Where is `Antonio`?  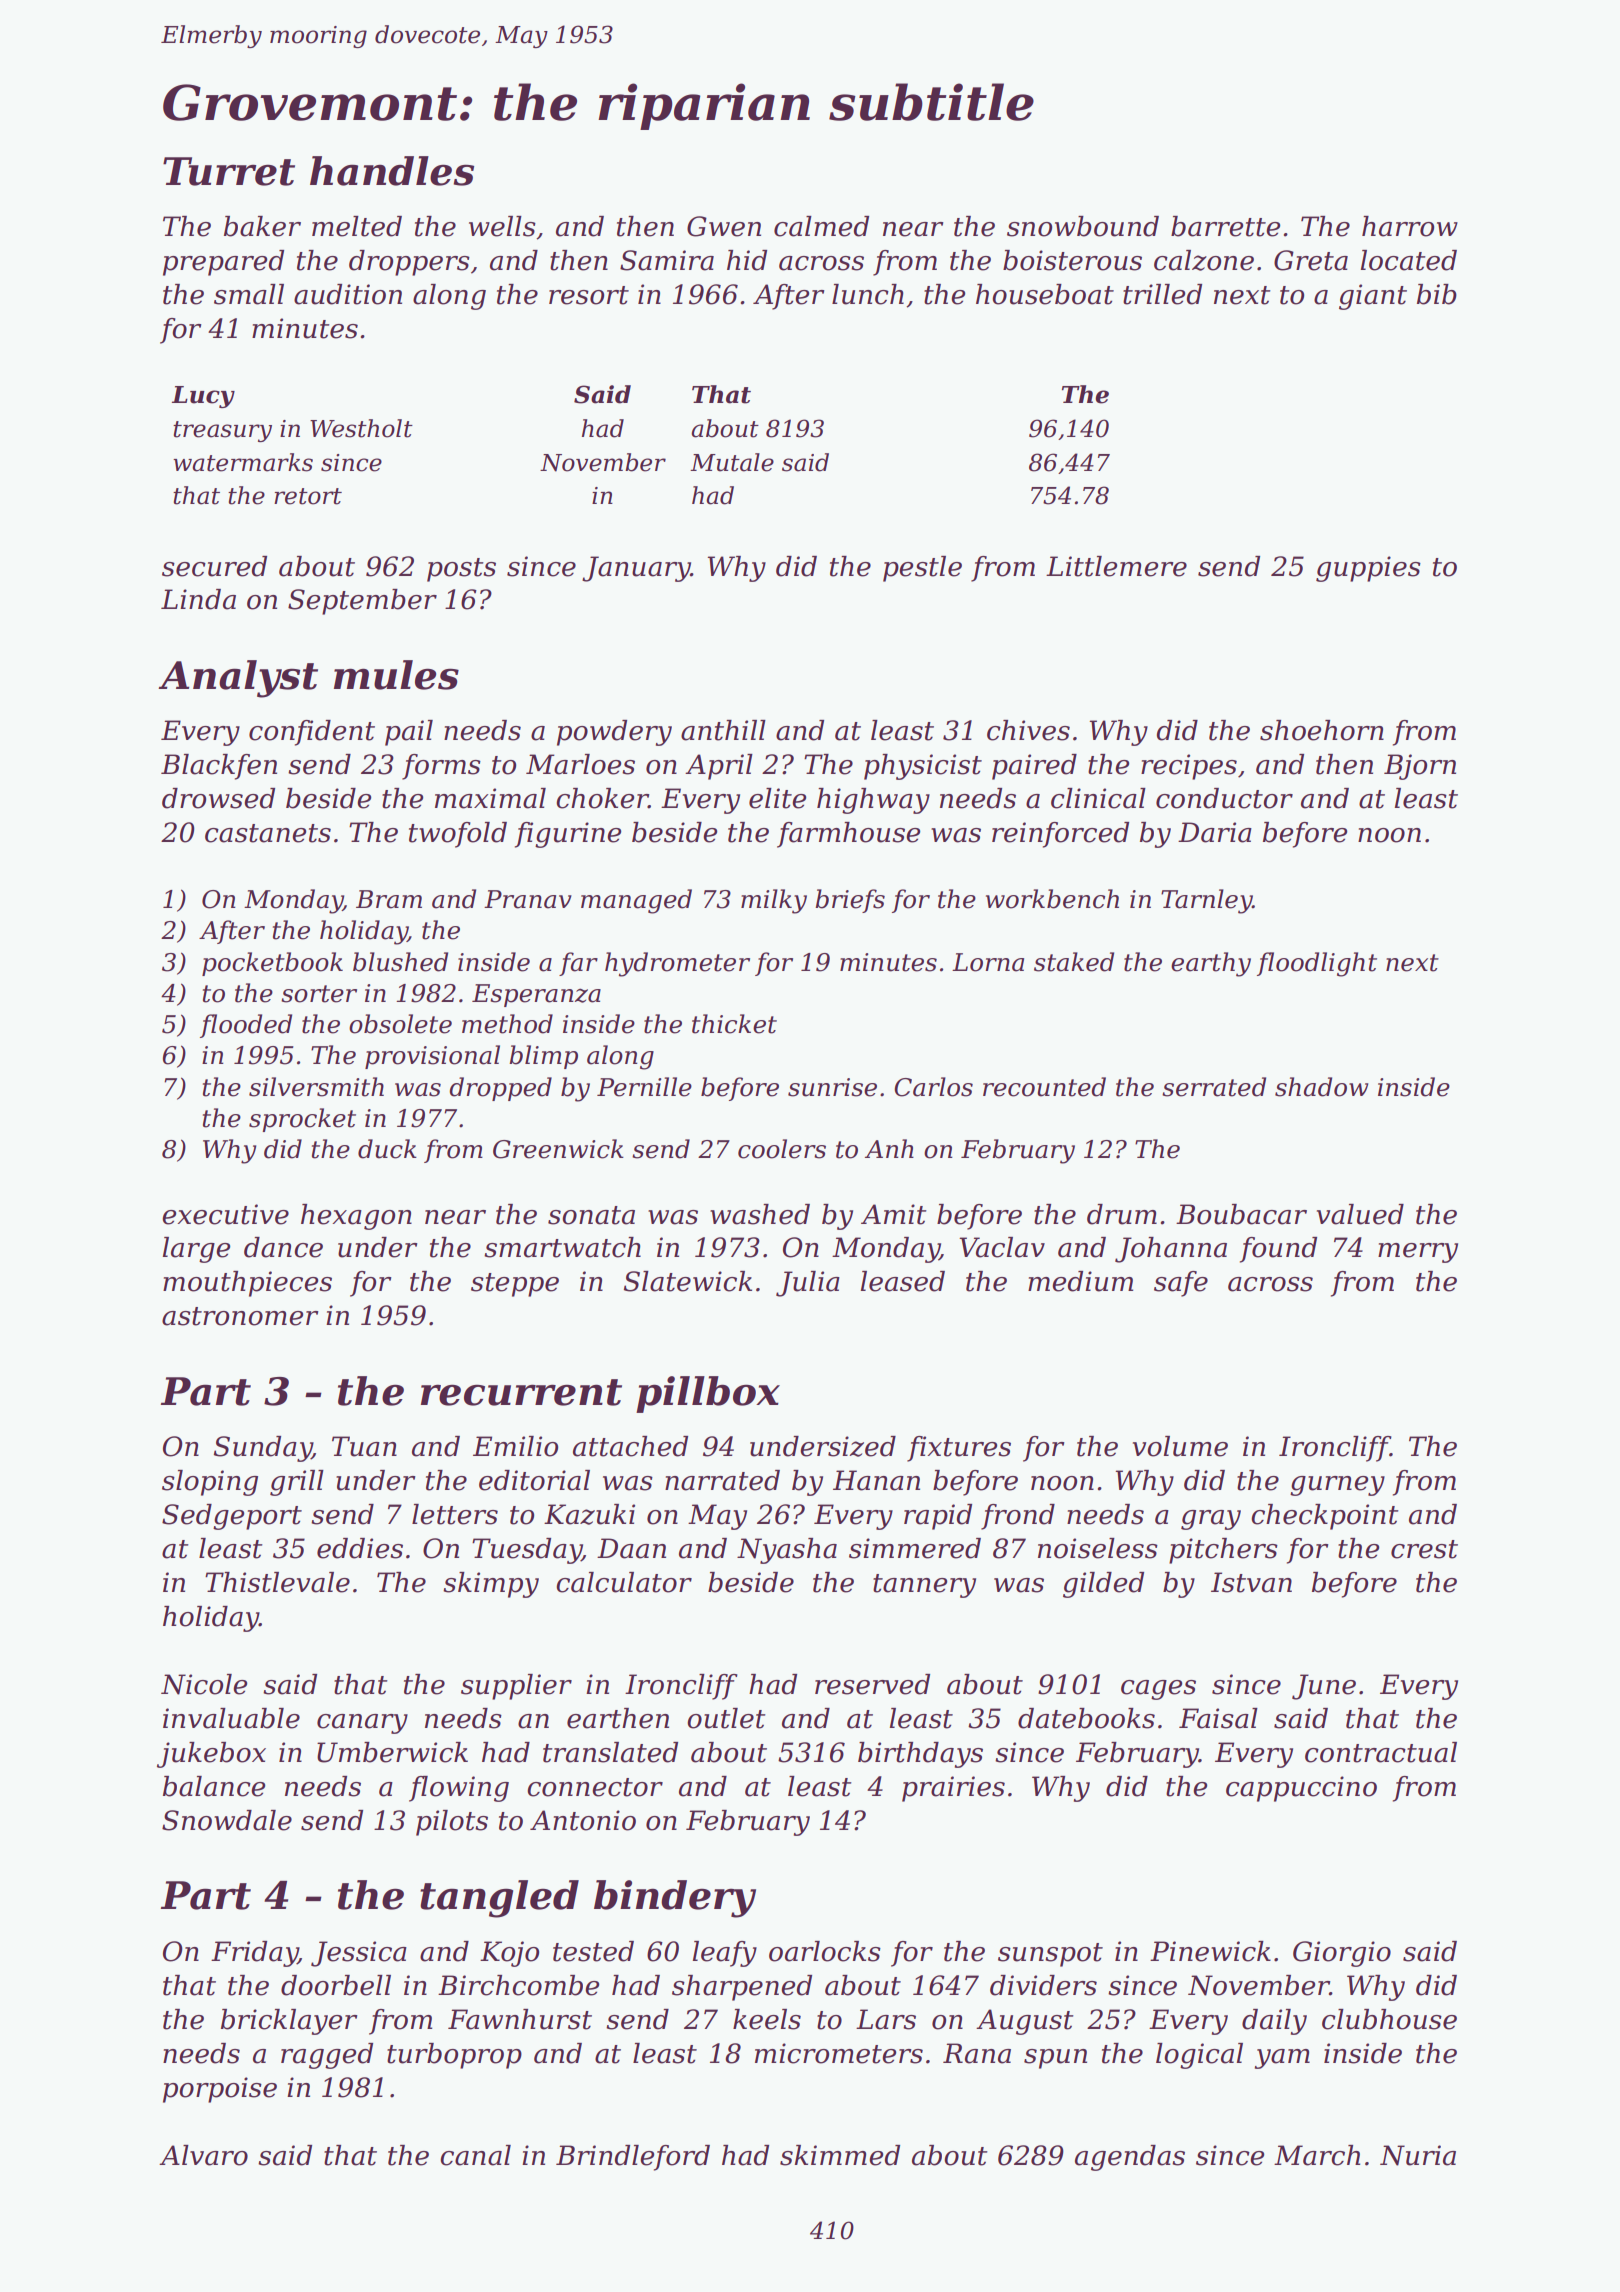 Antonio is located at coordinates (583, 1820).
